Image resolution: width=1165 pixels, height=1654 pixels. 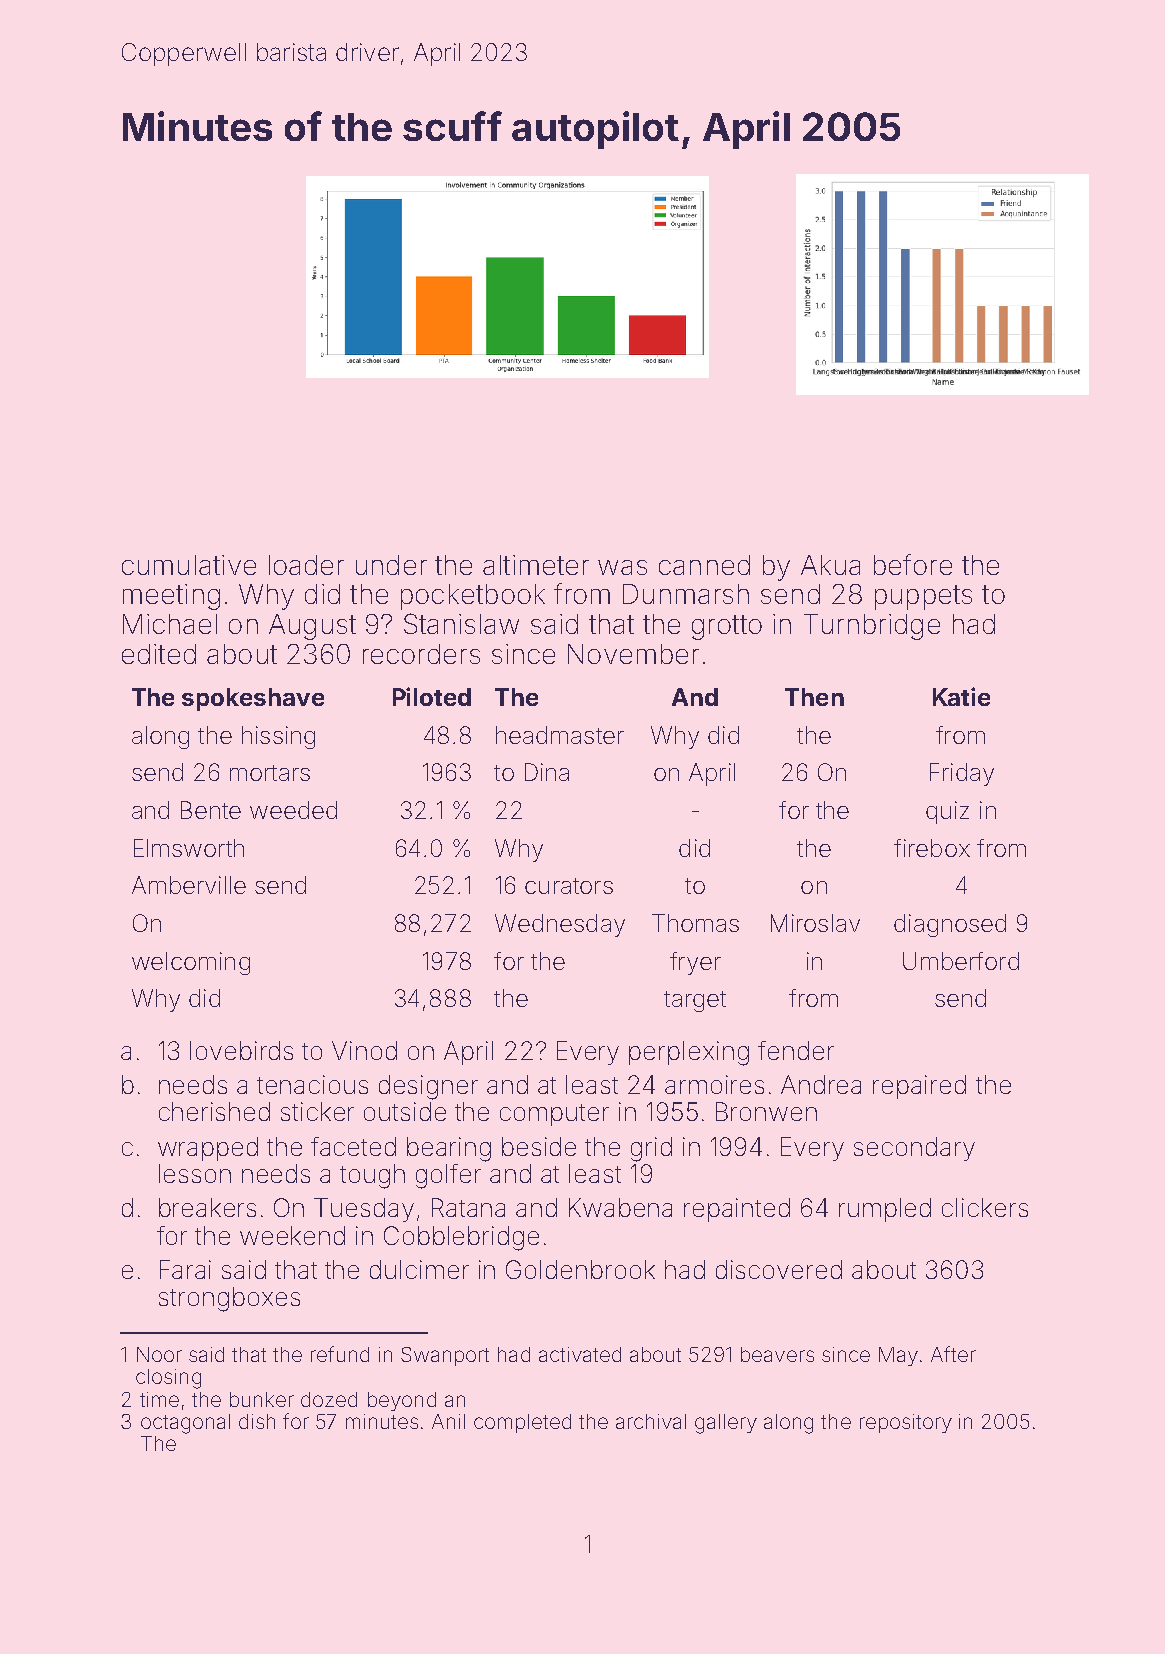 I want to click on Dina, so click(x=547, y=772).
